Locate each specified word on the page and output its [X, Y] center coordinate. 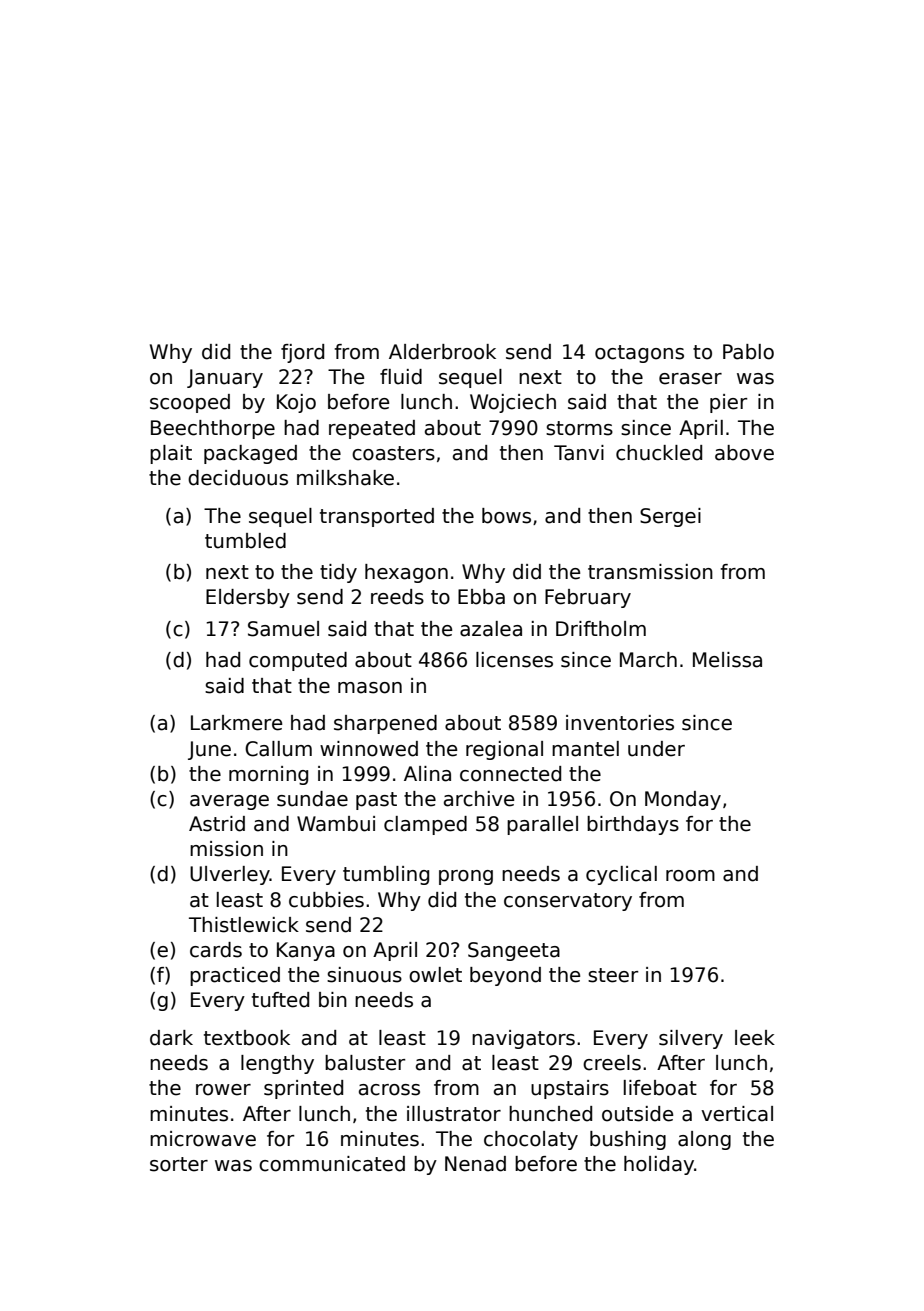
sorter [179, 1164]
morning [268, 775]
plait [171, 454]
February [588, 598]
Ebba [481, 597]
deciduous [238, 478]
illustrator [454, 1114]
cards [216, 950]
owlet [435, 975]
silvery [691, 1039]
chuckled [659, 453]
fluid [401, 377]
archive [479, 799]
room [690, 876]
